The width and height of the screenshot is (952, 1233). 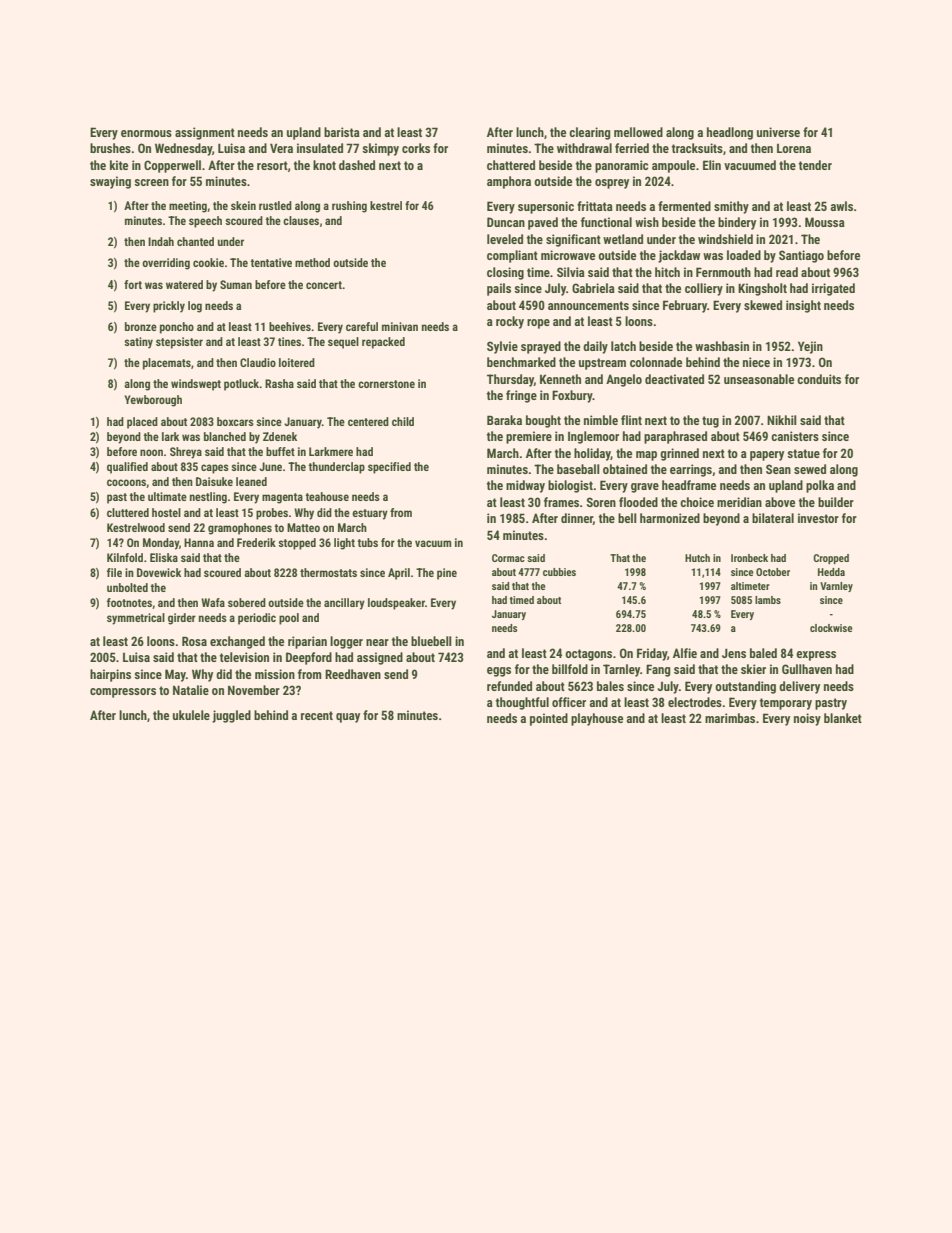 I want to click on noon, so click(x=151, y=452).
